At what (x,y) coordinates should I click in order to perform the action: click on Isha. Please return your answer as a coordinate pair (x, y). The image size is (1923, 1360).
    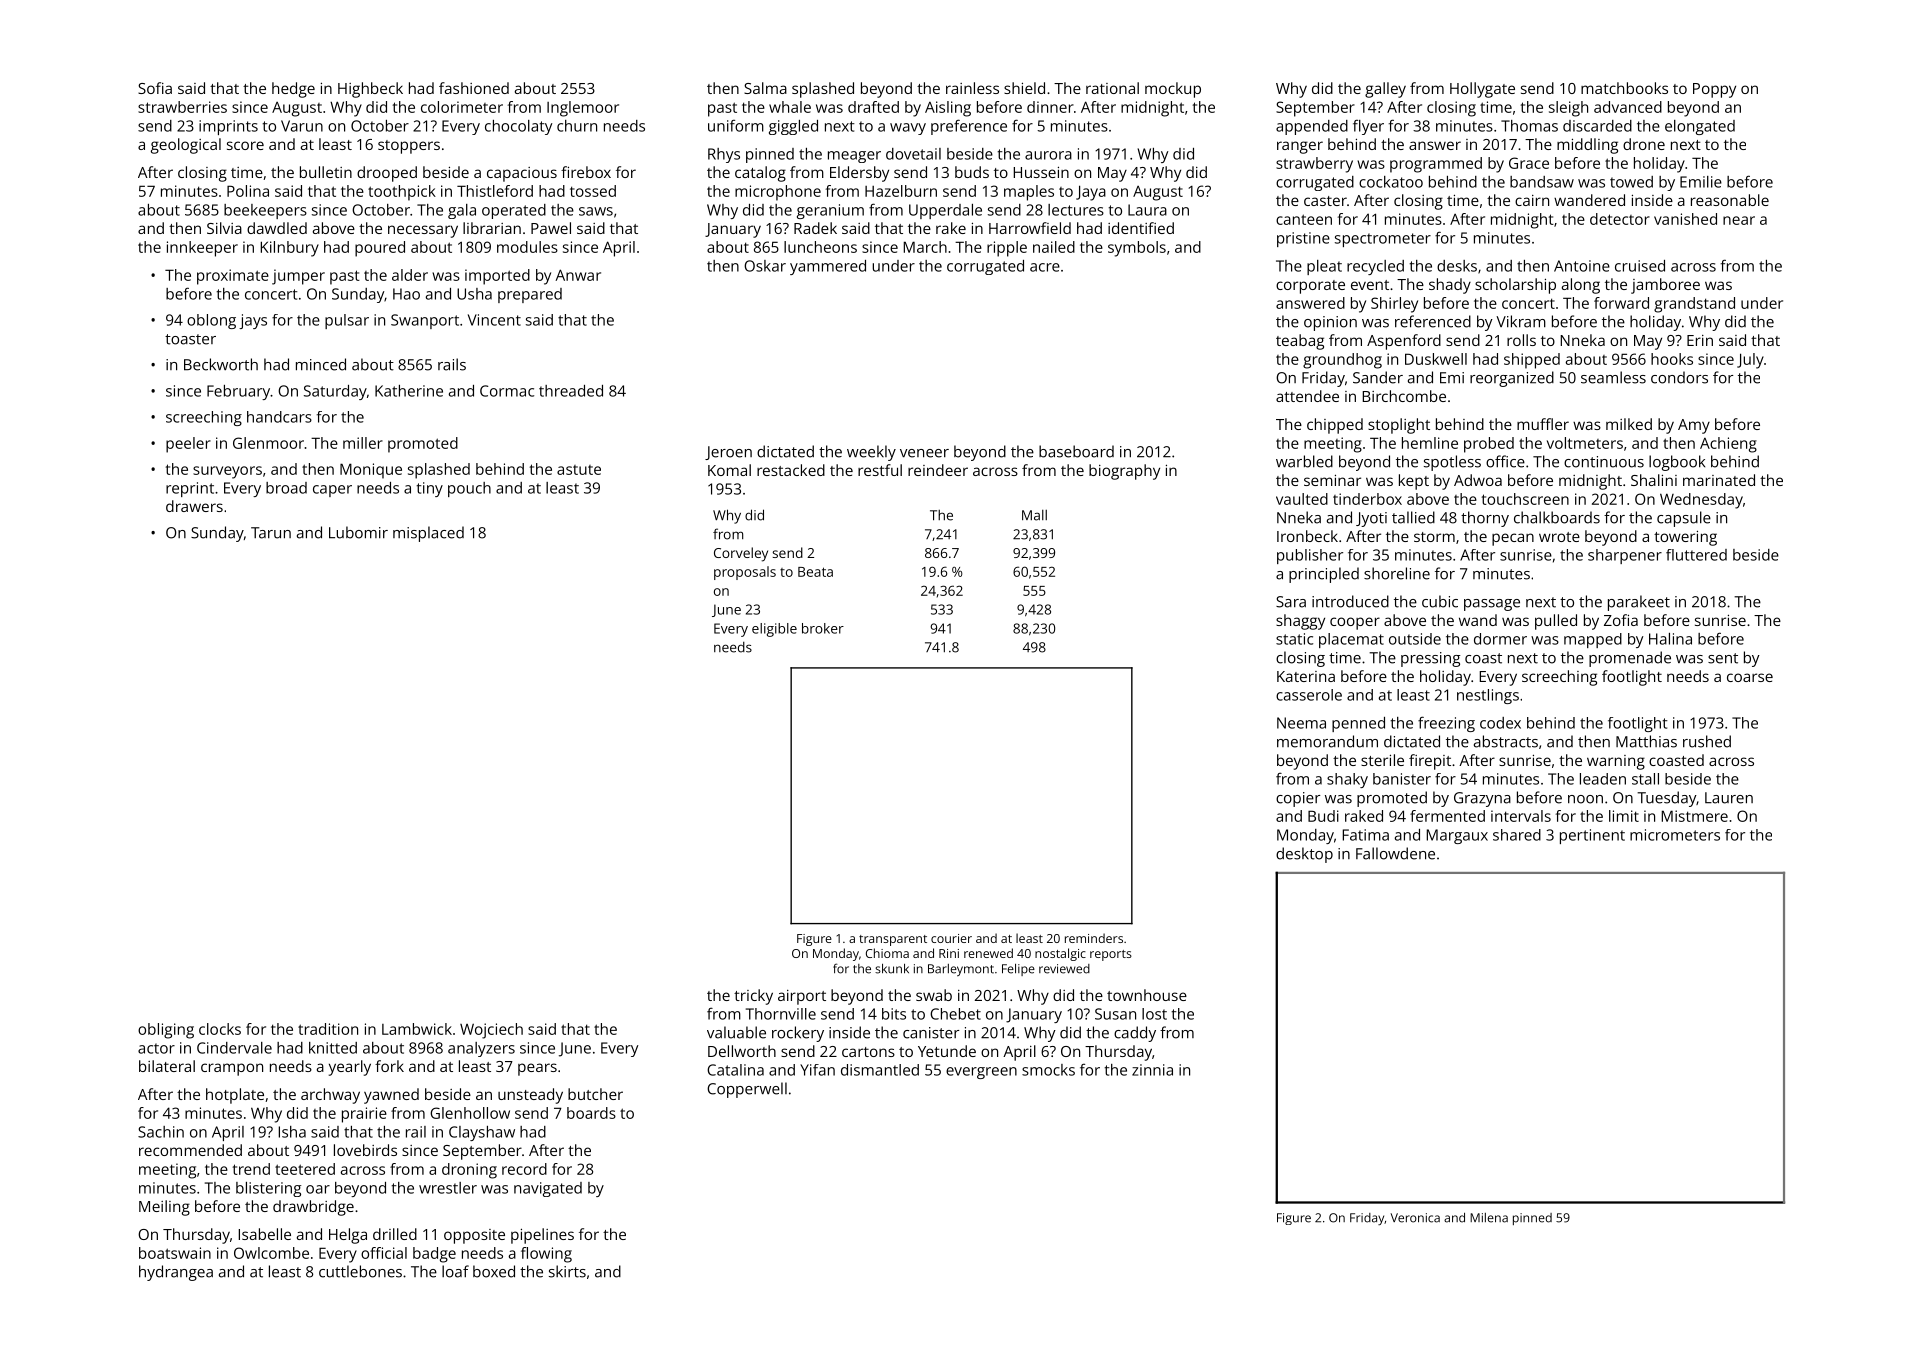
    Looking at the image, I should click on (292, 1132).
